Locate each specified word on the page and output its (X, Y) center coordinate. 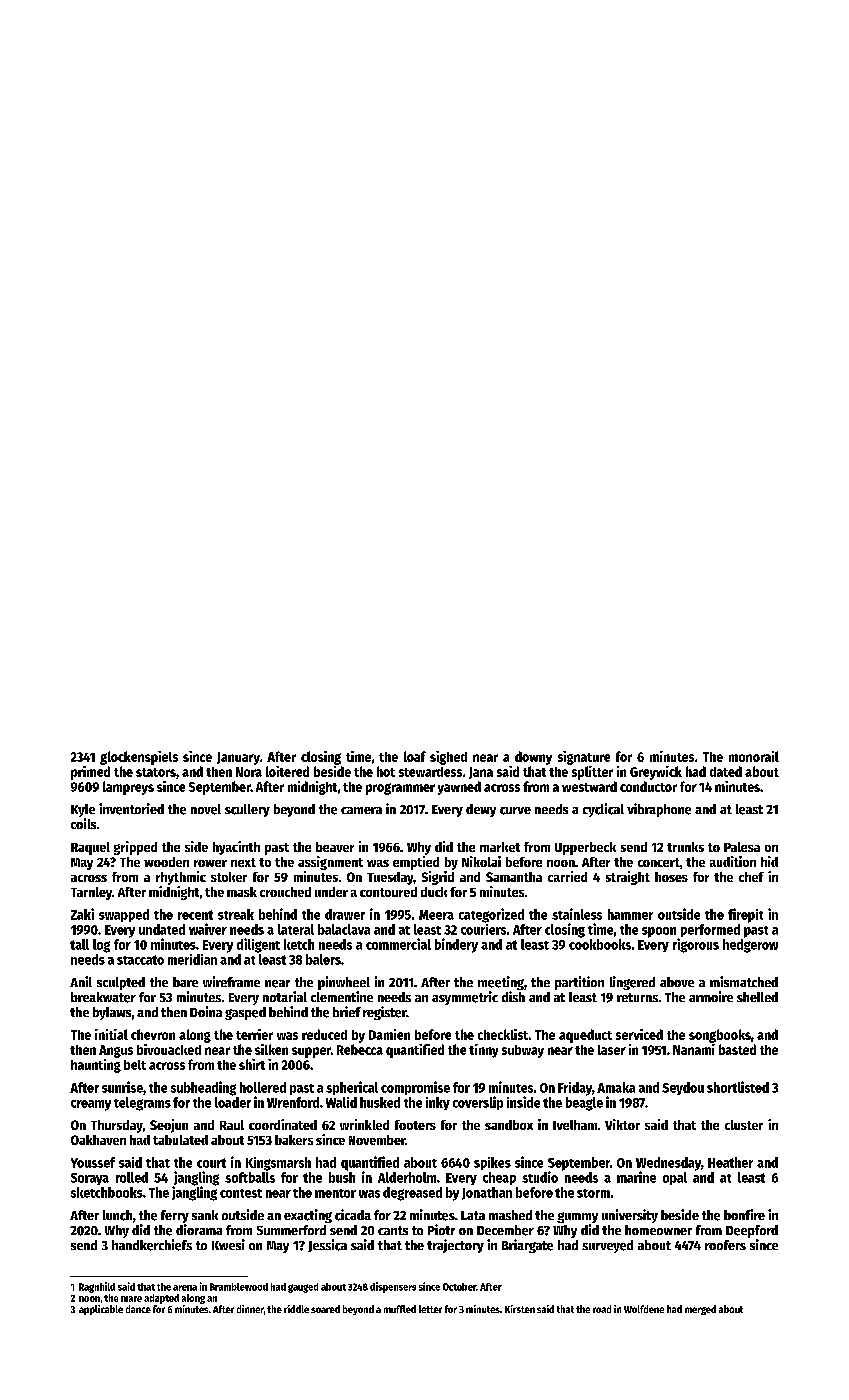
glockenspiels (139, 758)
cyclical (603, 810)
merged (700, 1310)
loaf (415, 756)
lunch (117, 1215)
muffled (400, 1309)
